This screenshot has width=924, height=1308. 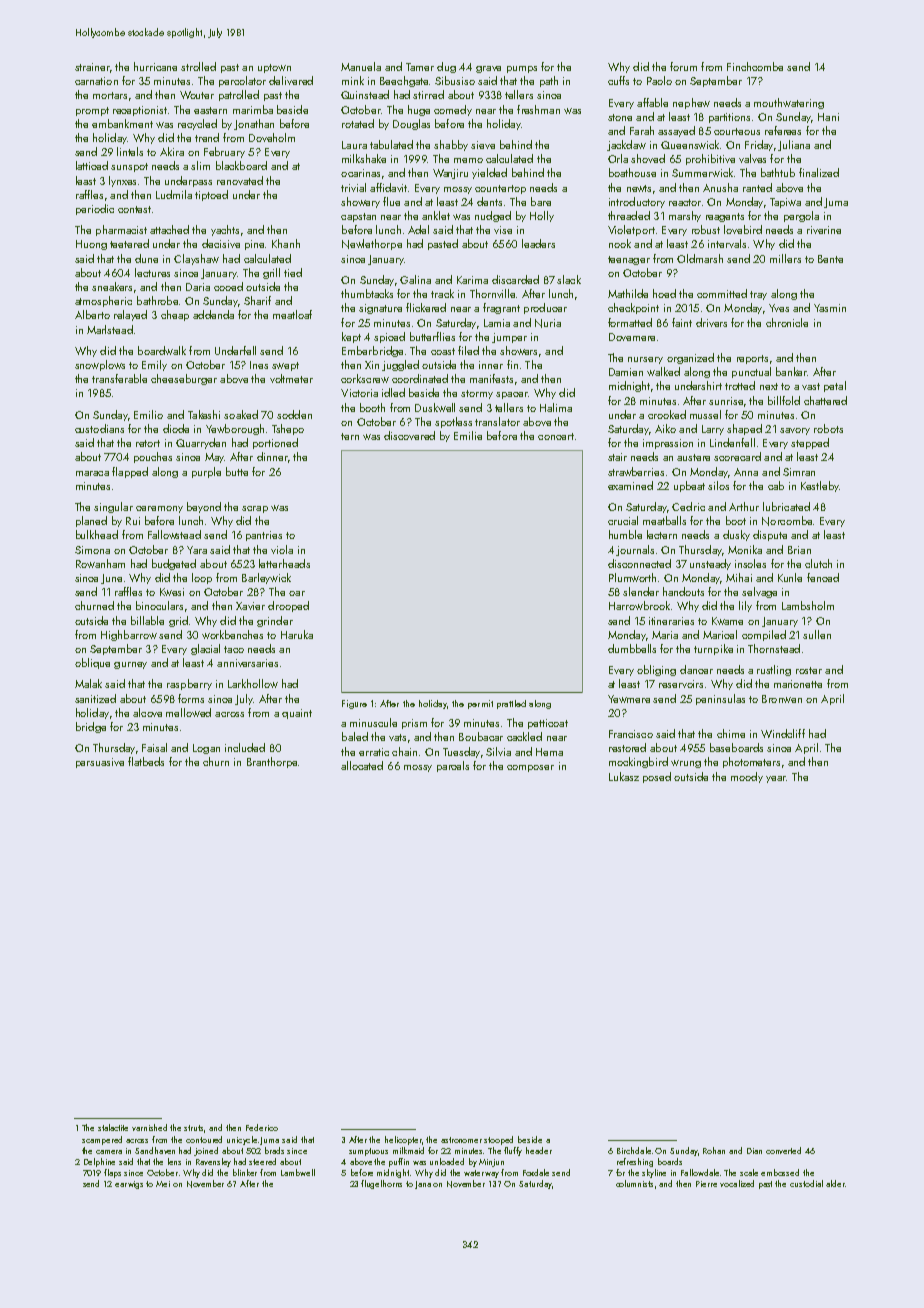 I want to click on comedy, so click(x=453, y=110).
